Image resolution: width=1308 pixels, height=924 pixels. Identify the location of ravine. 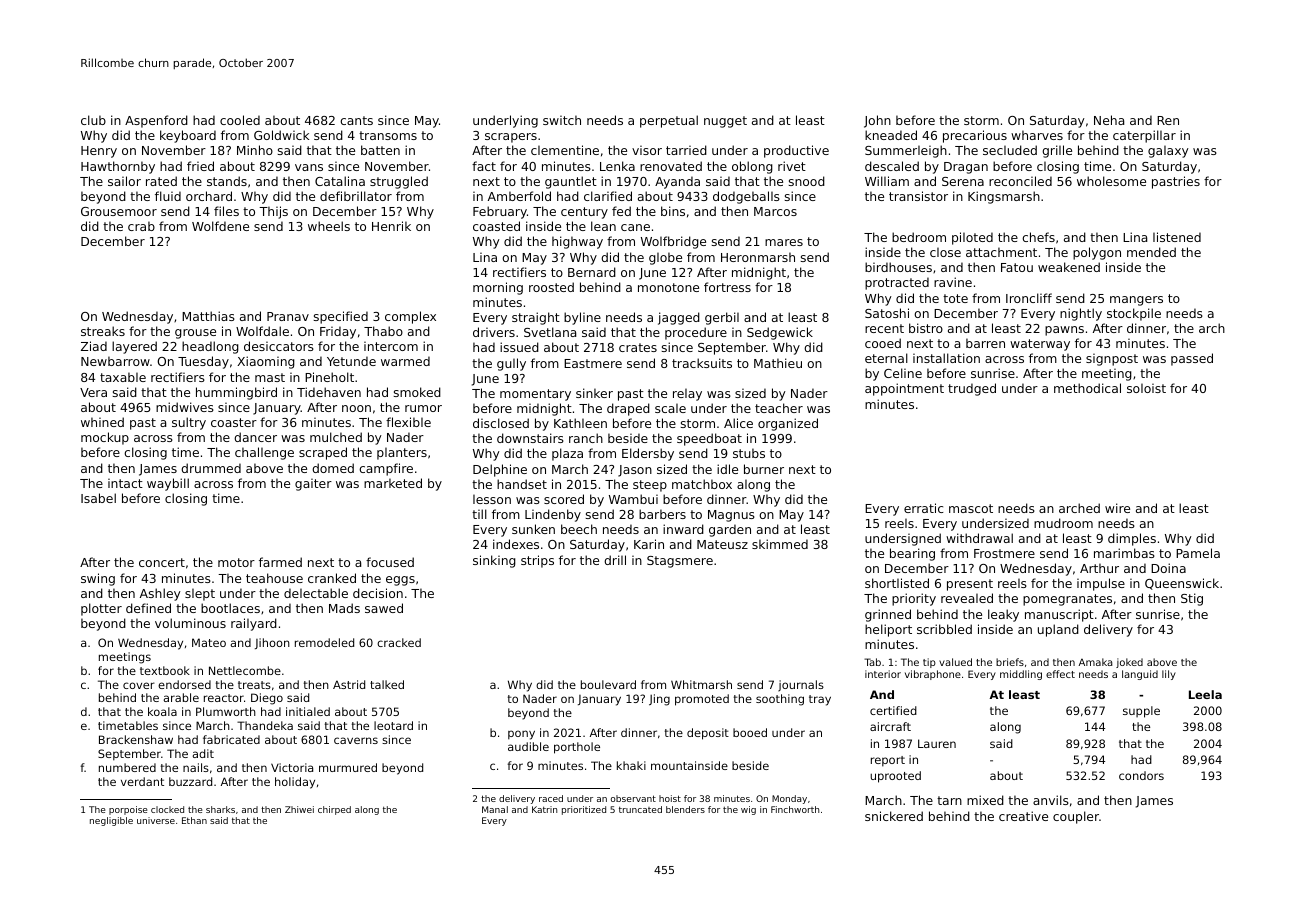
(953, 282).
